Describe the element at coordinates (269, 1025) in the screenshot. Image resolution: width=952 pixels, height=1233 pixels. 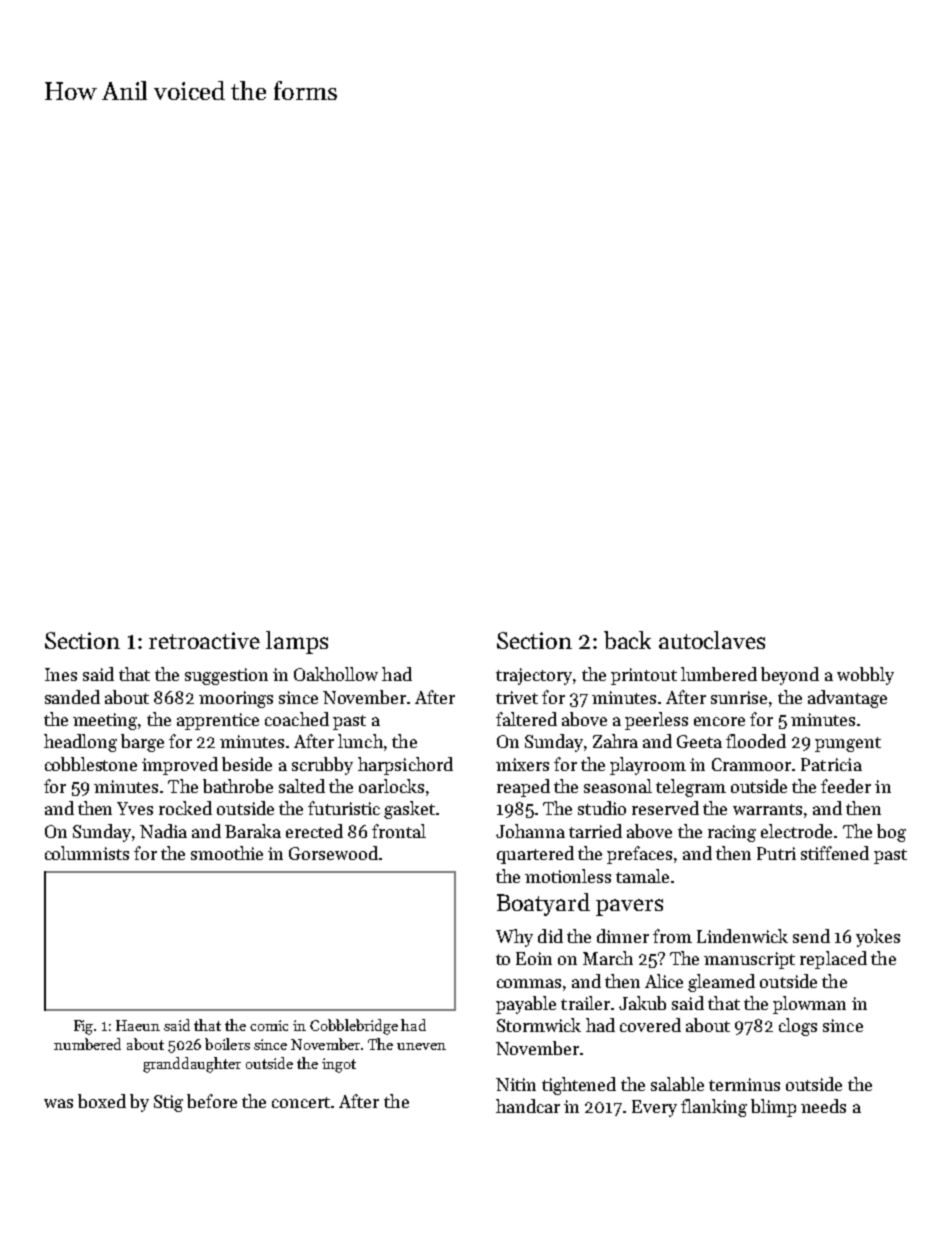
I see `comic` at that location.
